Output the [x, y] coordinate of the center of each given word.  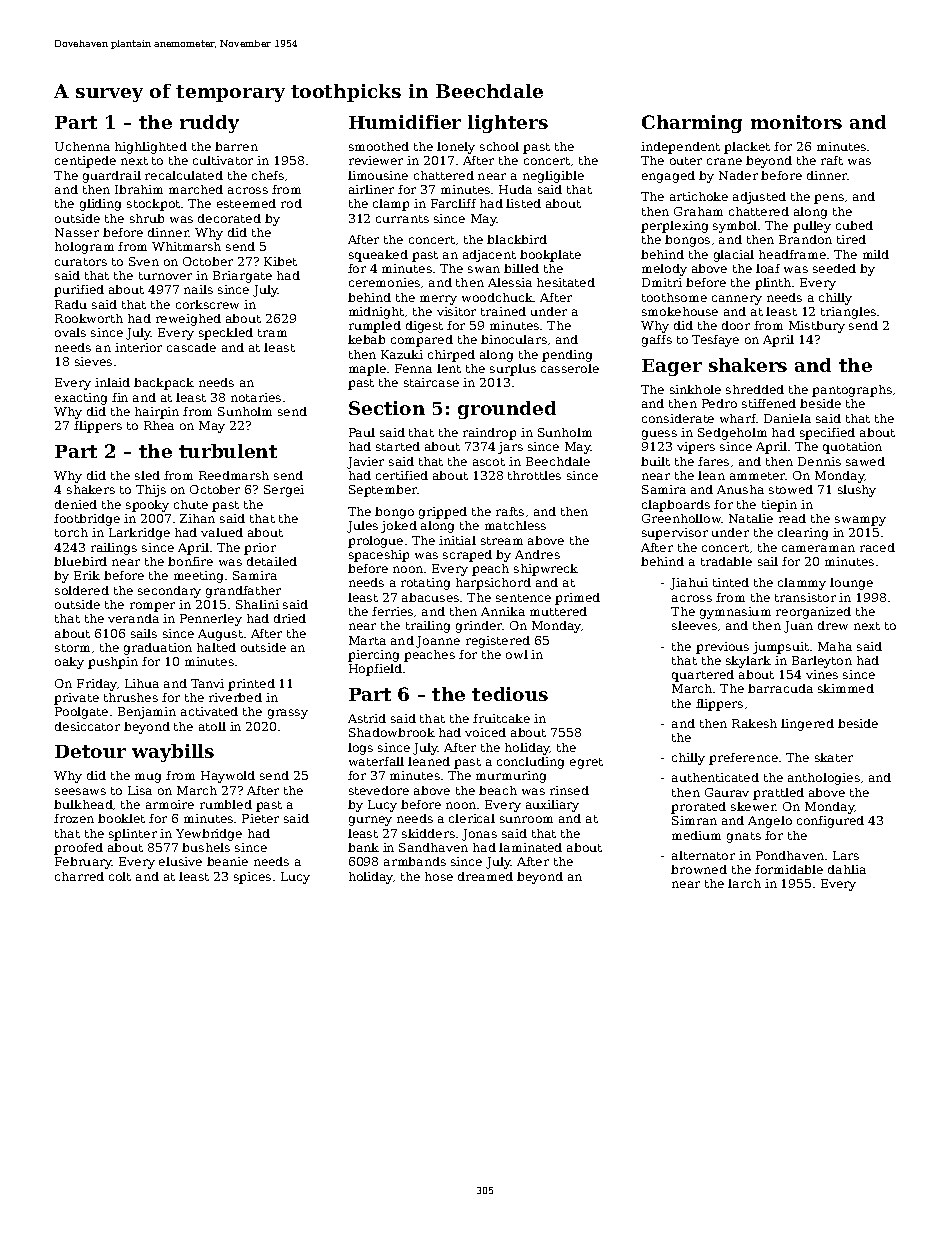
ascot [489, 462]
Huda [515, 189]
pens [829, 199]
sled [147, 475]
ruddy [209, 124]
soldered [82, 590]
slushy [857, 491]
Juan [798, 627]
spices [252, 878]
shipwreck [546, 570]
